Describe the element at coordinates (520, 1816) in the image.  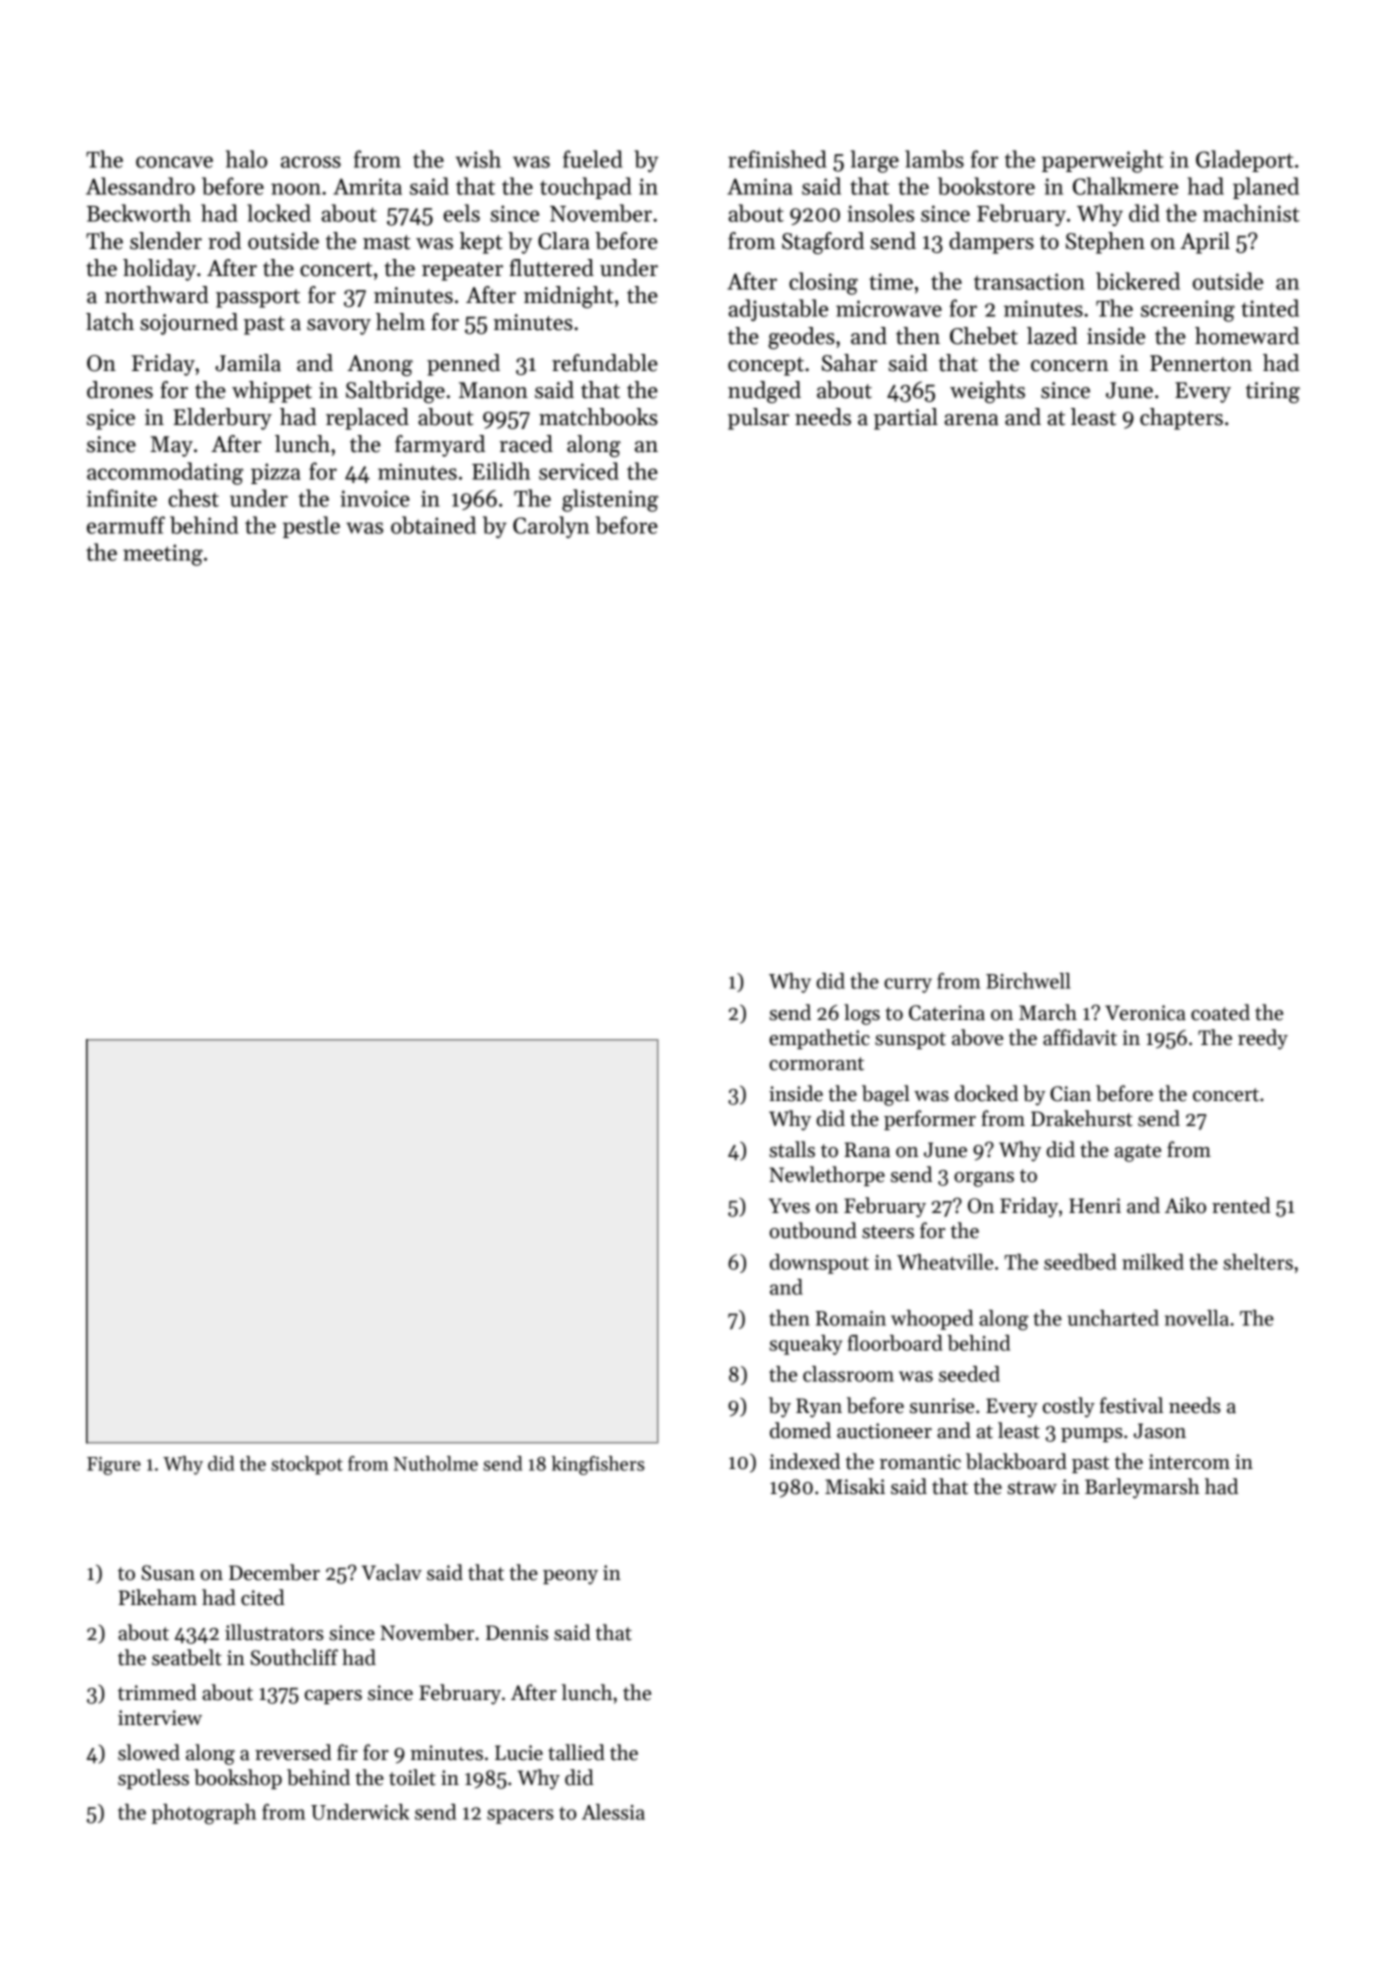
I see `spacers` at that location.
